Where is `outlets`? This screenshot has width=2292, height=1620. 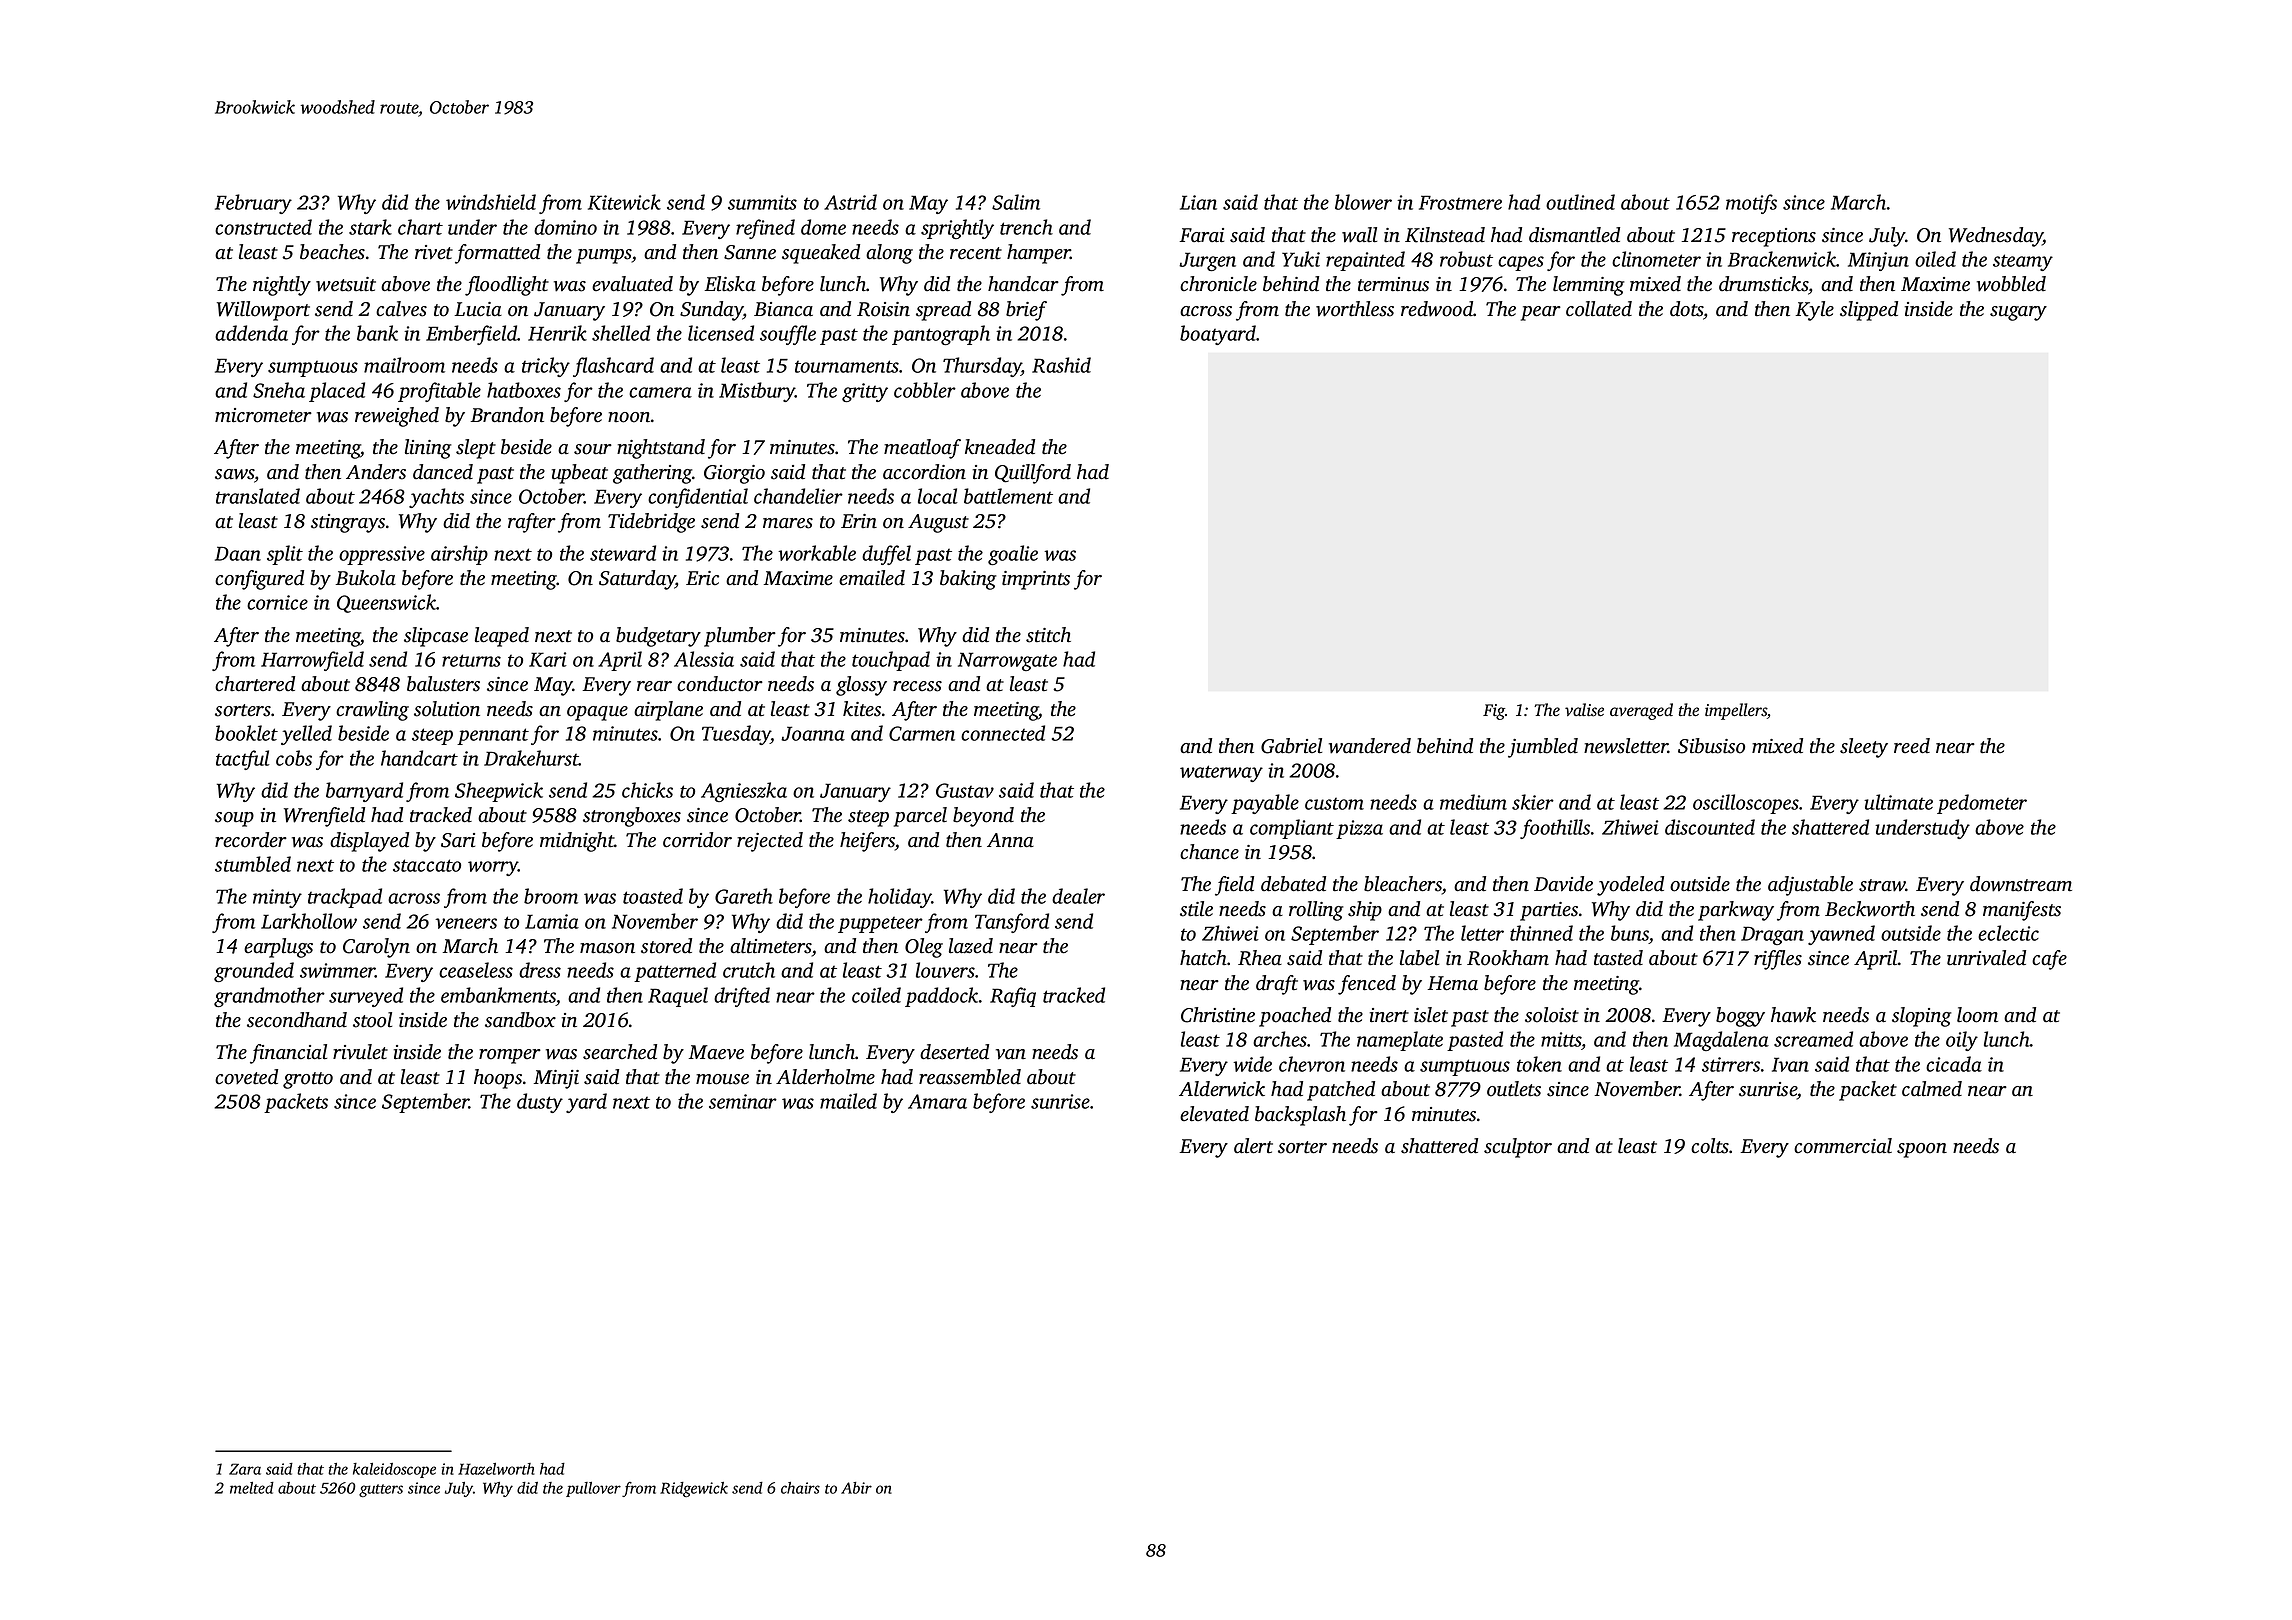 outlets is located at coordinates (1514, 1089).
